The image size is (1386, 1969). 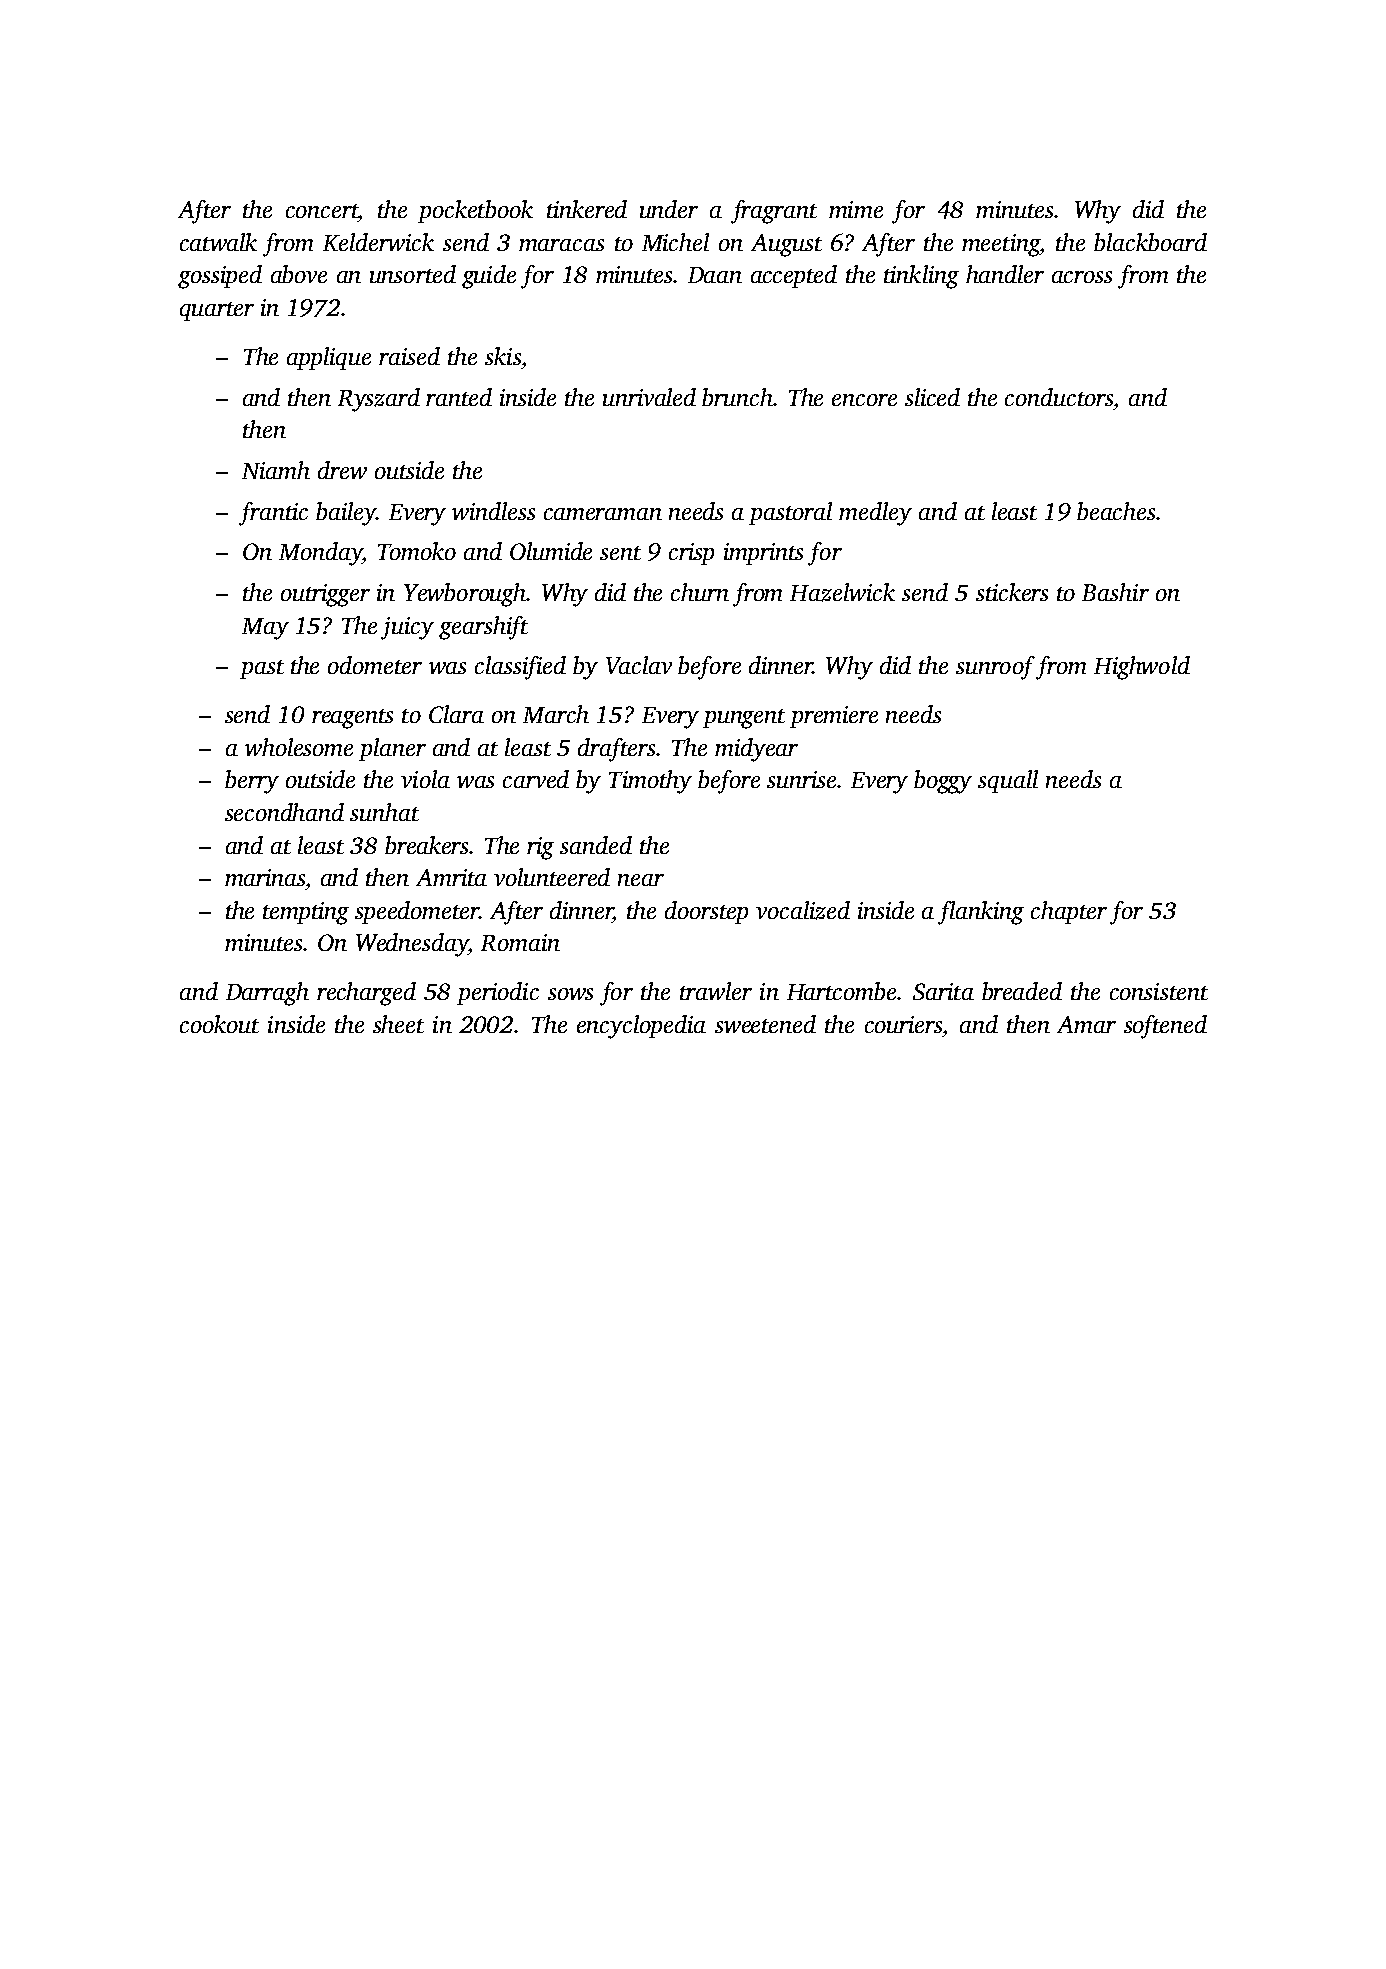 What do you see at coordinates (570, 994) in the document?
I see `sows` at bounding box center [570, 994].
